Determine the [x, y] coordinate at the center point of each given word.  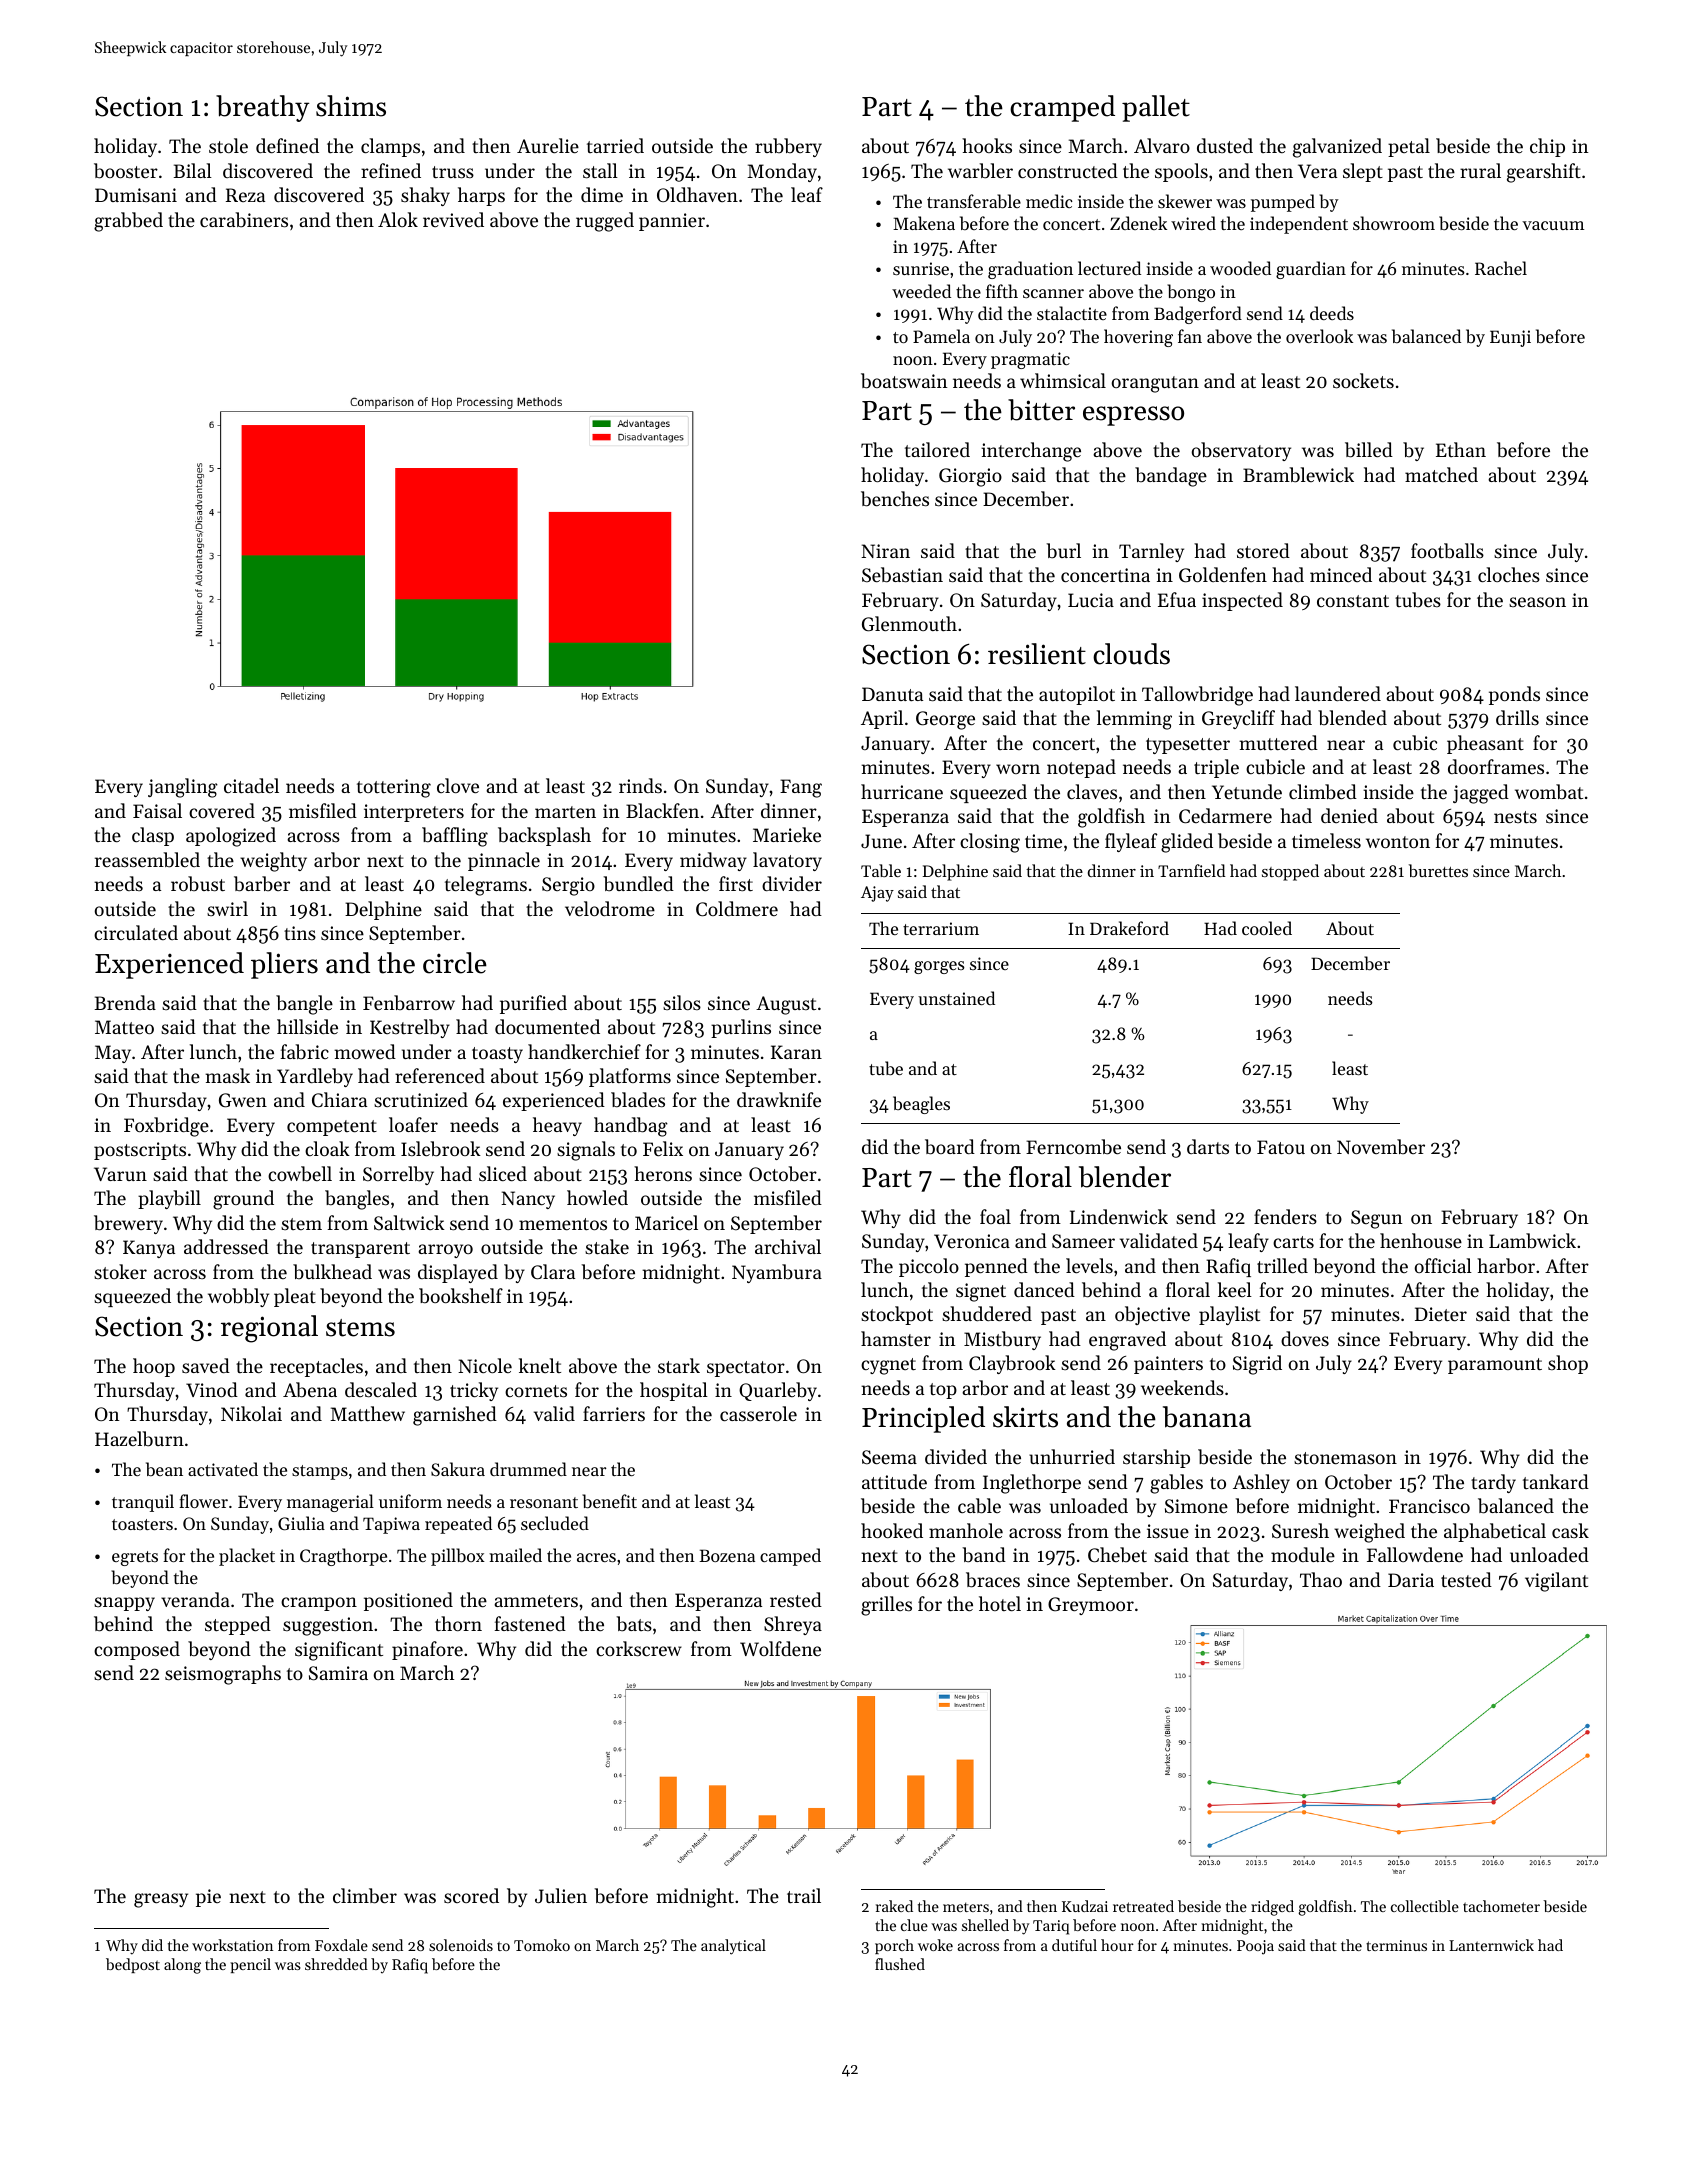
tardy [1493, 1483]
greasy [161, 1900]
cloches [1509, 574]
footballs [1447, 551]
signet [981, 1292]
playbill [169, 1199]
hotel [1000, 1603]
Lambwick [1532, 1240]
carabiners [244, 220]
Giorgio [970, 477]
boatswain [904, 381]
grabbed [128, 222]
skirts [1025, 1417]
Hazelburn [139, 1439]
